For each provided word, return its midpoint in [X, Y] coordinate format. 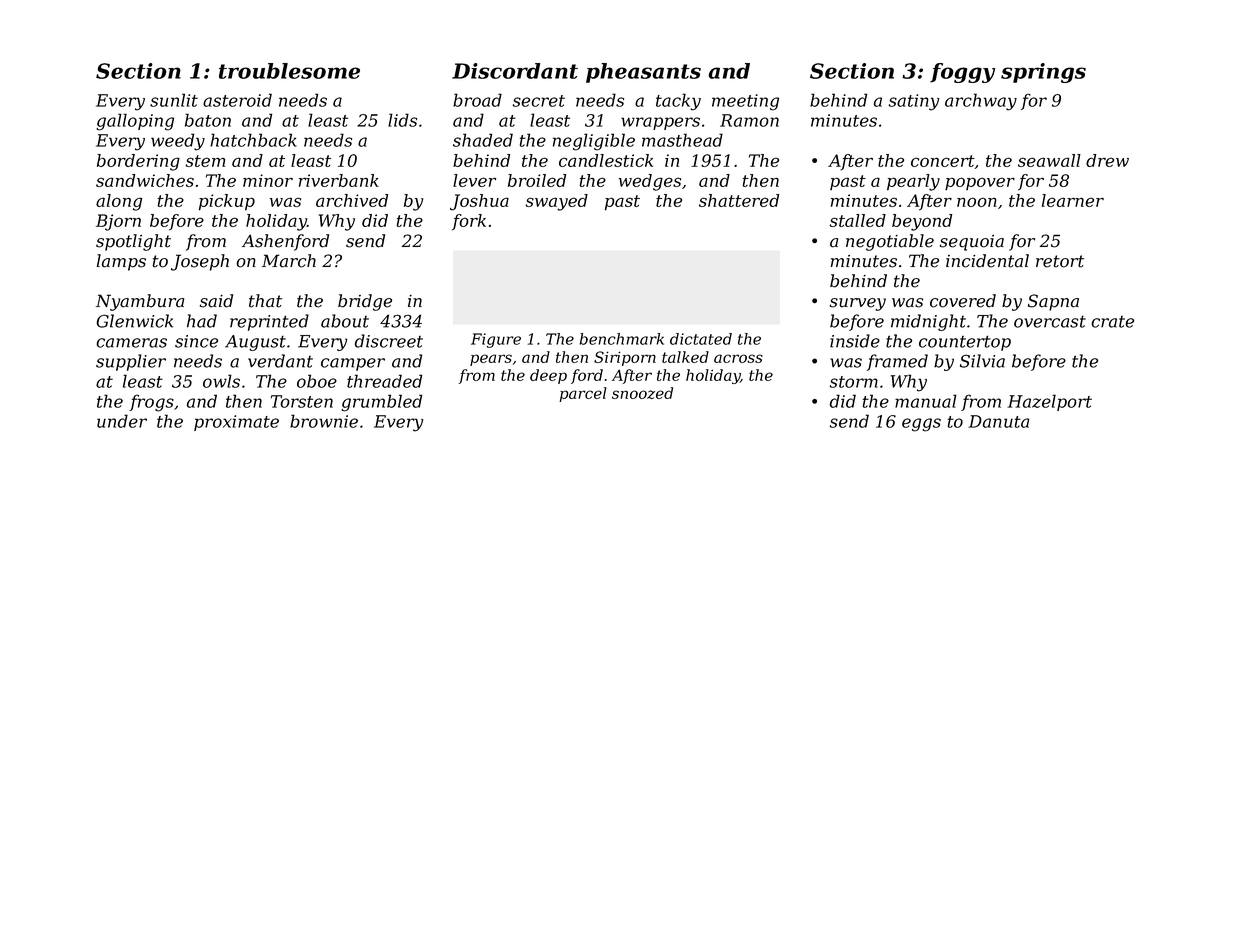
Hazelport [1049, 402]
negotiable [890, 242]
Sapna [1053, 302]
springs [1043, 73]
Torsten [302, 401]
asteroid [237, 100]
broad [477, 100]
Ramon [749, 120]
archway [981, 102]
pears [491, 360]
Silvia [982, 361]
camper [353, 364]
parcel [583, 394]
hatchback [253, 140]
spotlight [133, 242]
